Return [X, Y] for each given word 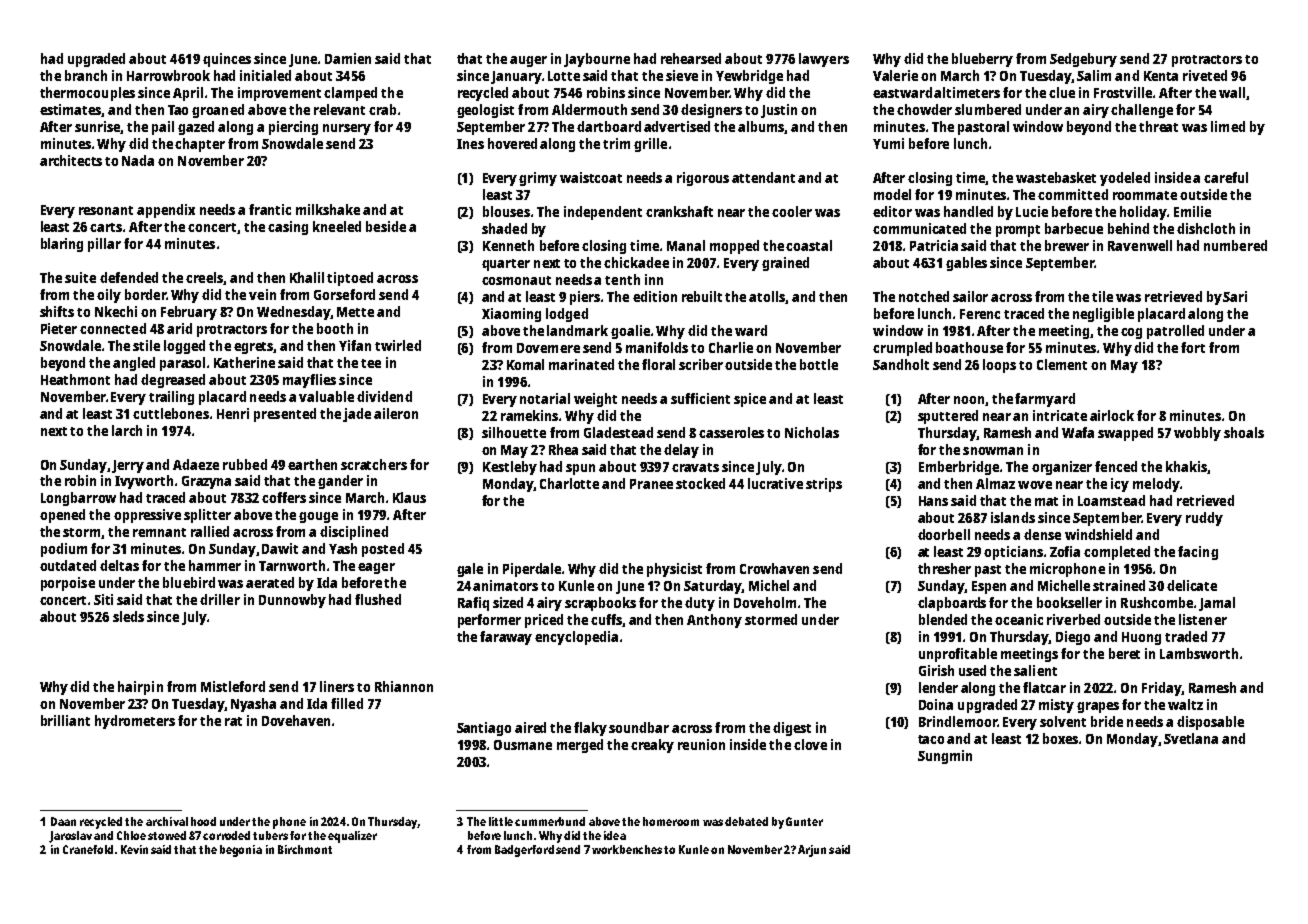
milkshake [328, 209]
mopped [734, 247]
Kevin [134, 849]
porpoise [68, 584]
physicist [674, 570]
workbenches [627, 849]
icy [1120, 485]
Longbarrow [78, 499]
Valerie [895, 75]
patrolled [1175, 332]
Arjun [812, 851]
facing [1198, 553]
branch [86, 75]
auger [528, 61]
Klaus [409, 497]
